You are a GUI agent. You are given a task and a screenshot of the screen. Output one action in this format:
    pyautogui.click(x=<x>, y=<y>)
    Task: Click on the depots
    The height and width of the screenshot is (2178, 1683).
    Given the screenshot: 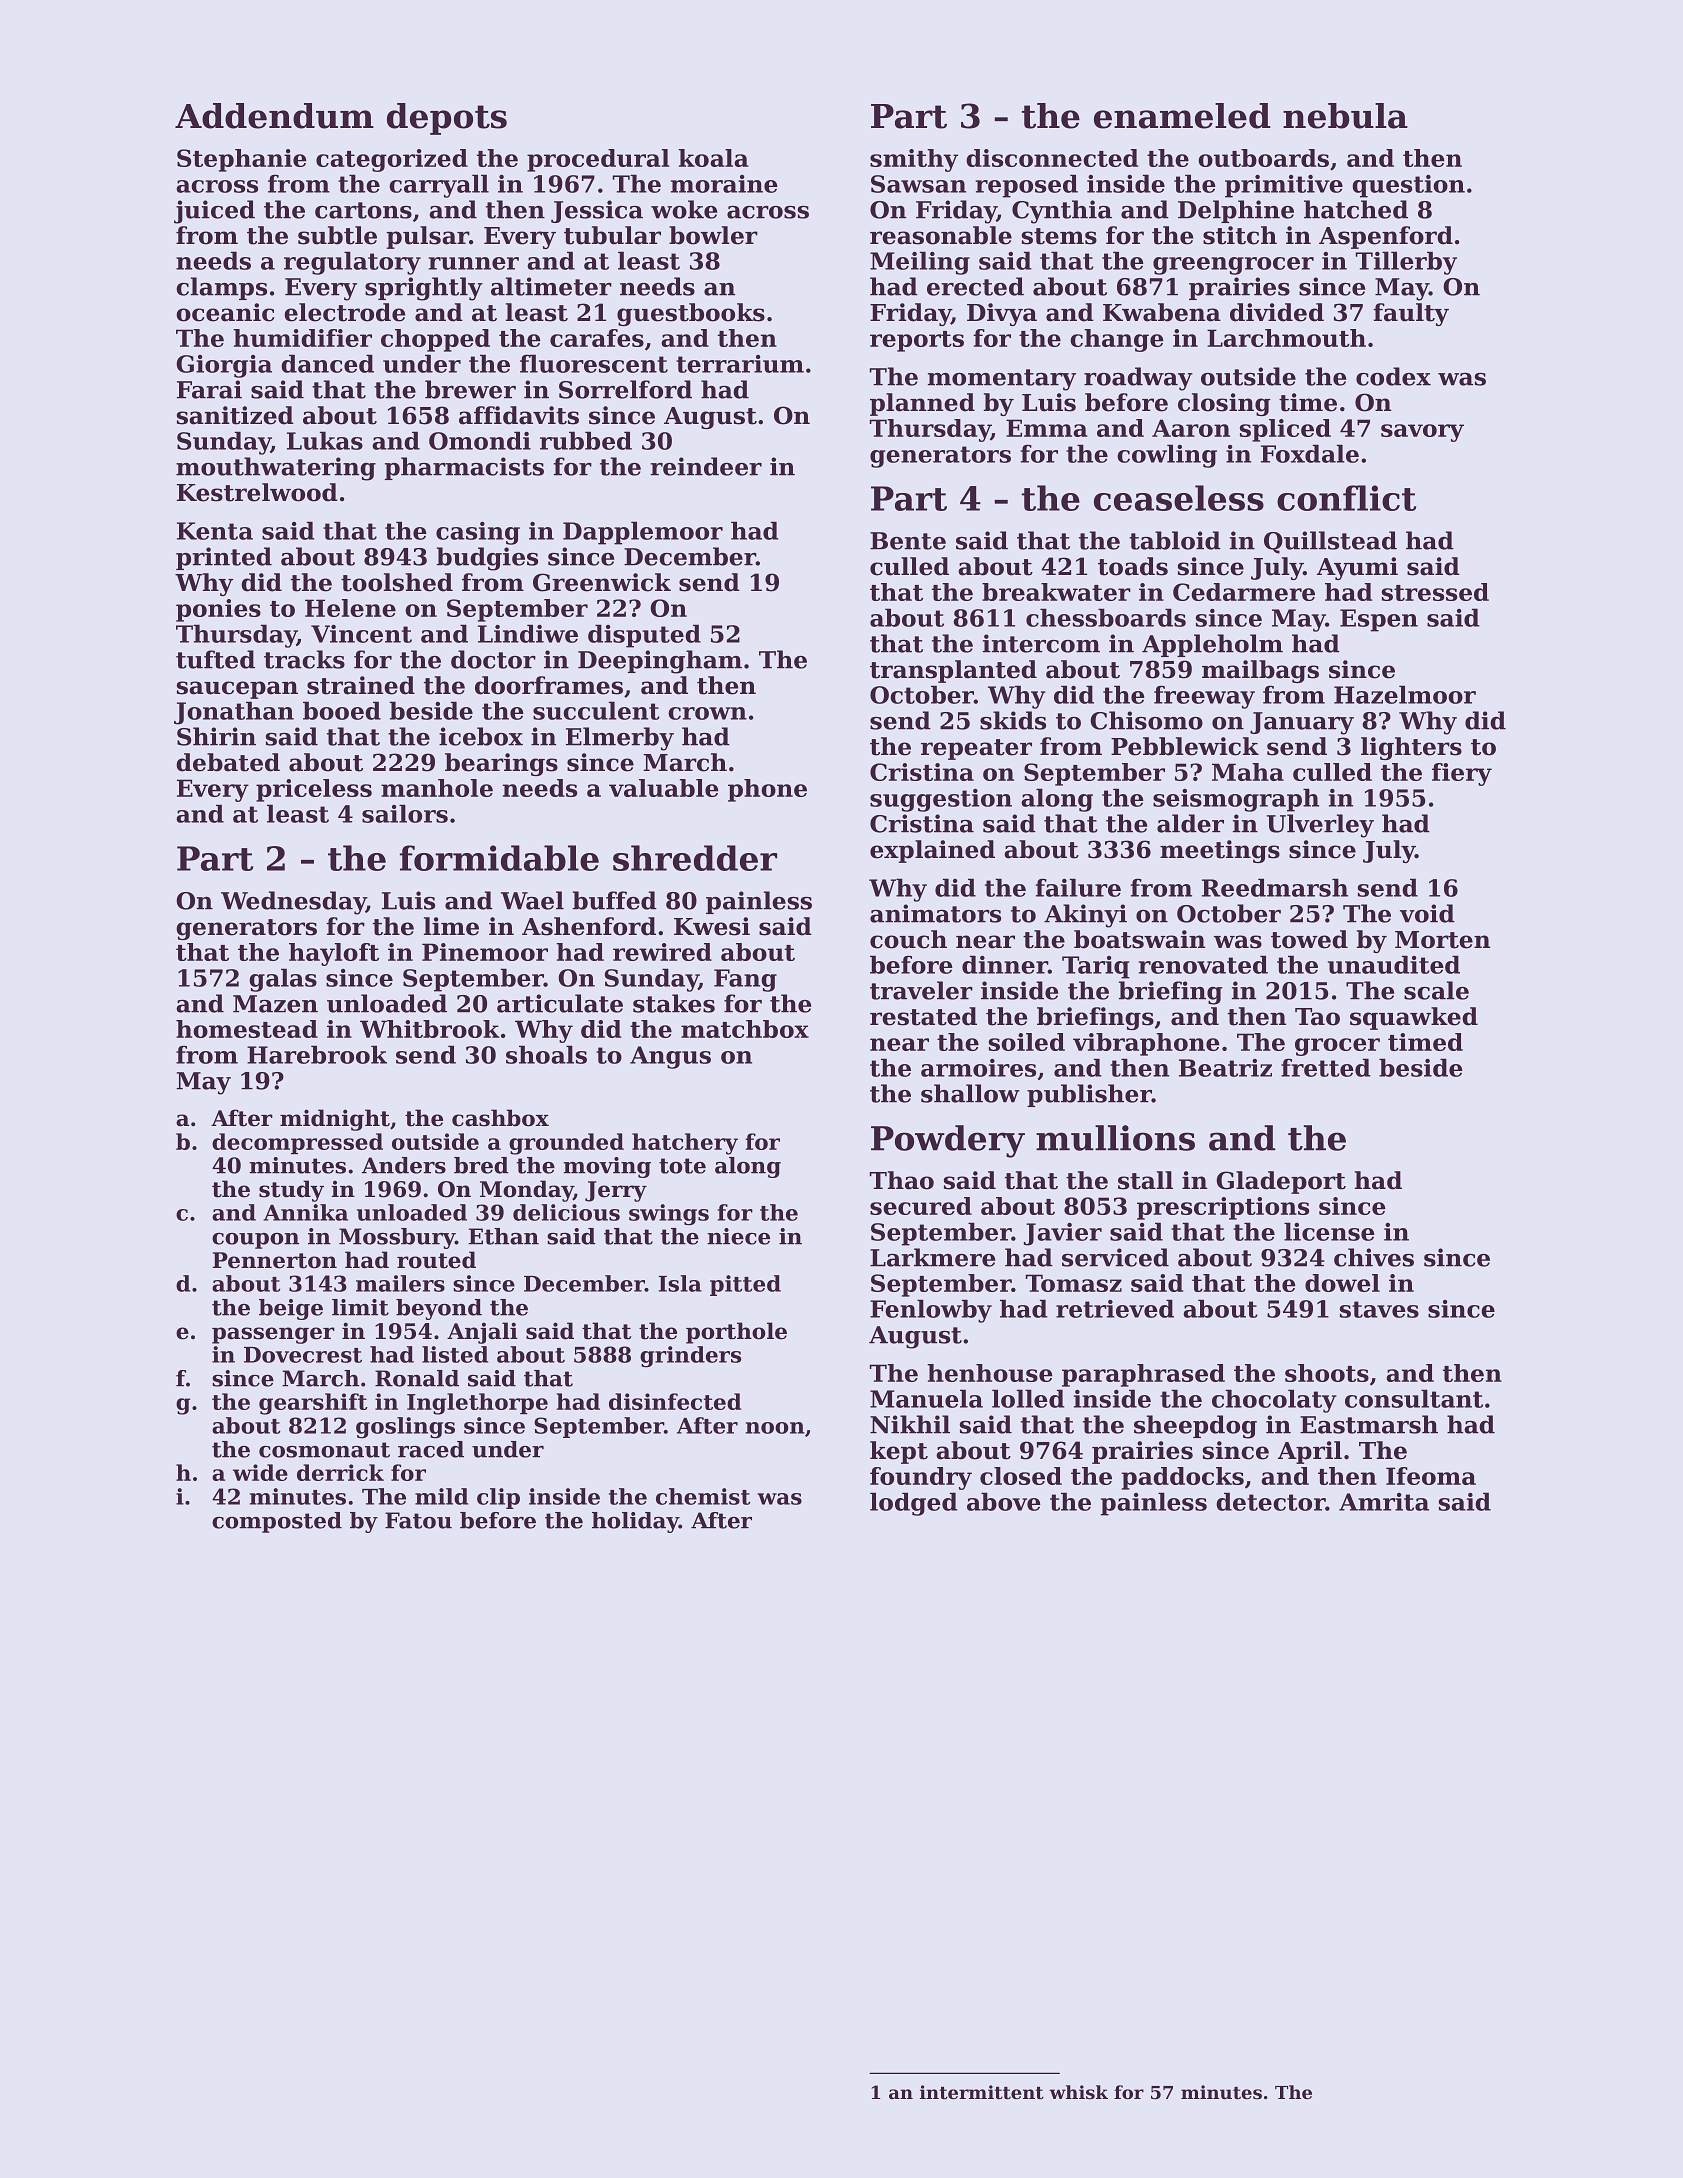 What is the action you would take?
    pyautogui.click(x=447, y=119)
